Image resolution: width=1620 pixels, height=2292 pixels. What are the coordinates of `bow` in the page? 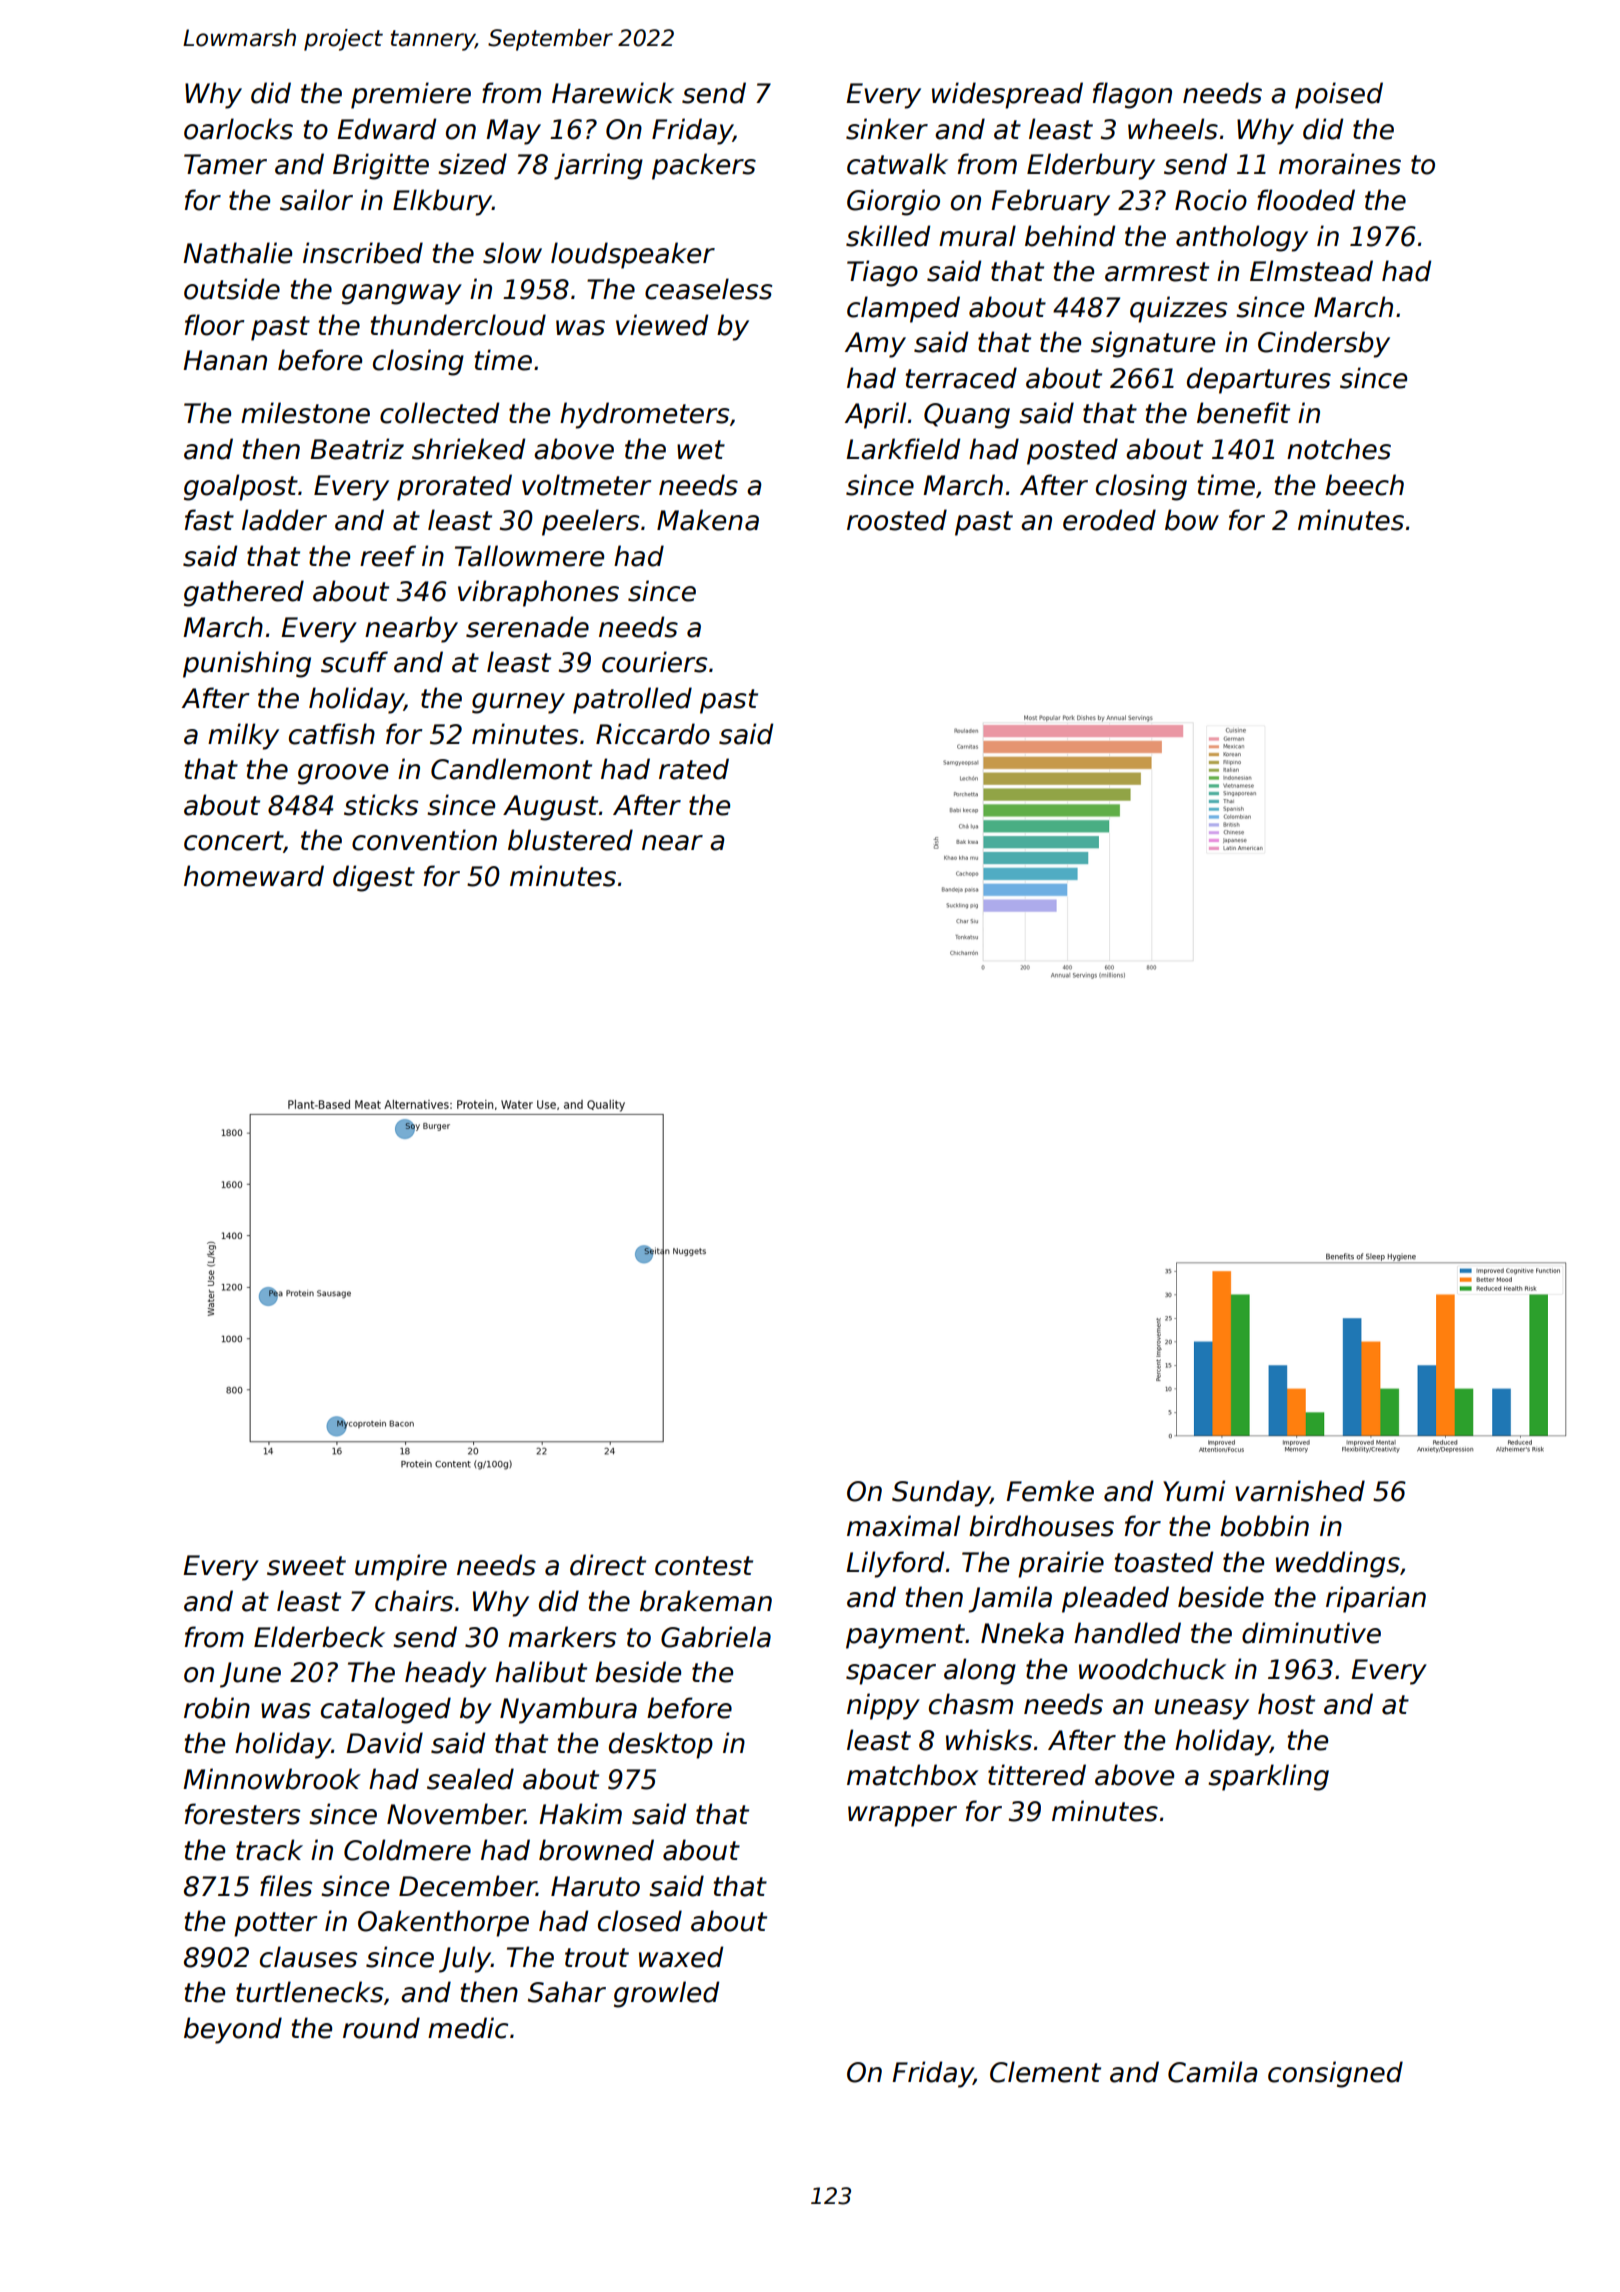 It's located at (1192, 520).
